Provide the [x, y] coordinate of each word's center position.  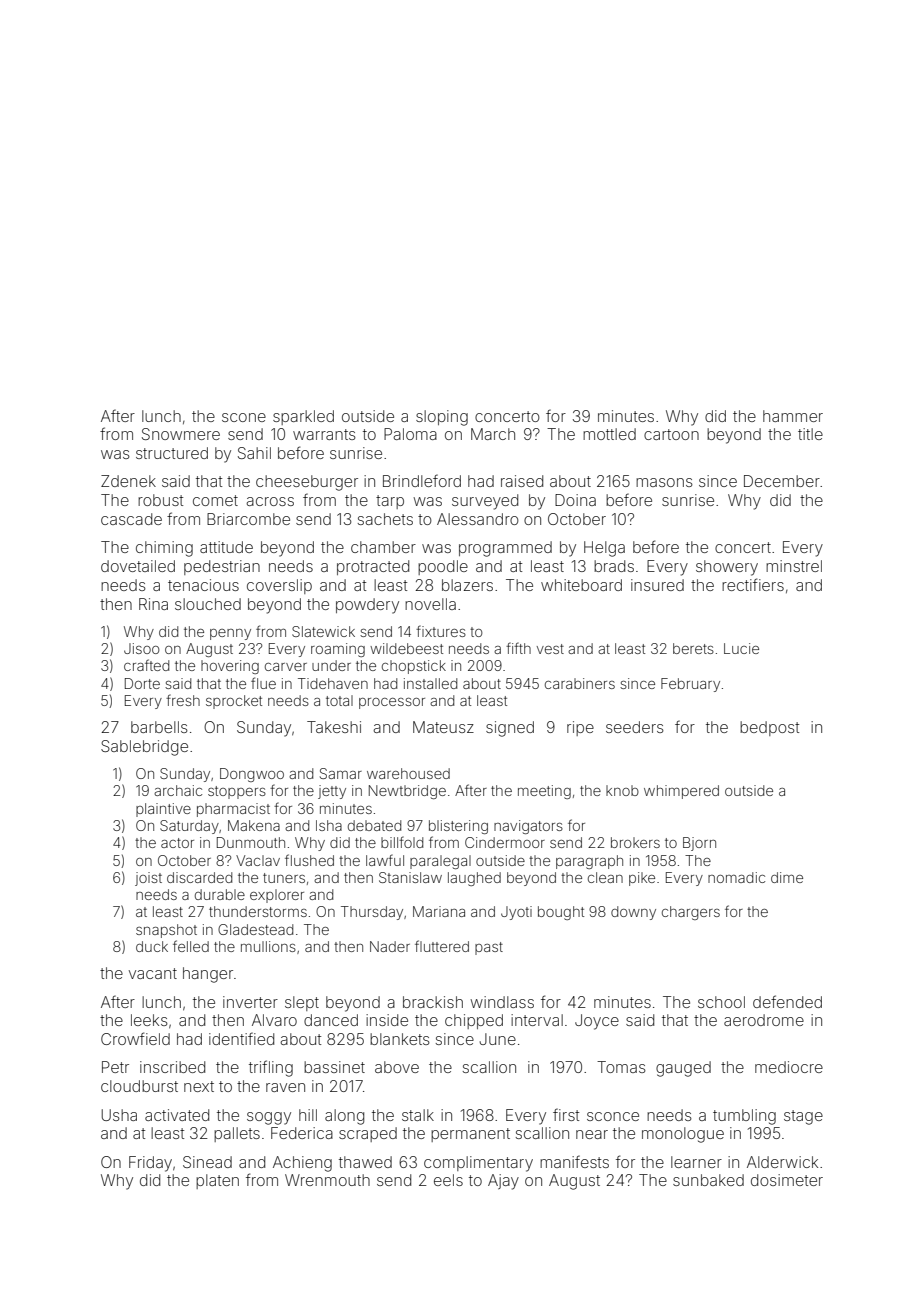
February [690, 685]
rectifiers [753, 584]
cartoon [671, 434]
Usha [119, 1115]
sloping [442, 418]
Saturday [189, 827]
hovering [230, 667]
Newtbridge [407, 792]
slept [302, 1003]
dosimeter [787, 1180]
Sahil [254, 453]
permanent [470, 1135]
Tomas [621, 1067]
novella [430, 604]
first [566, 1114]
